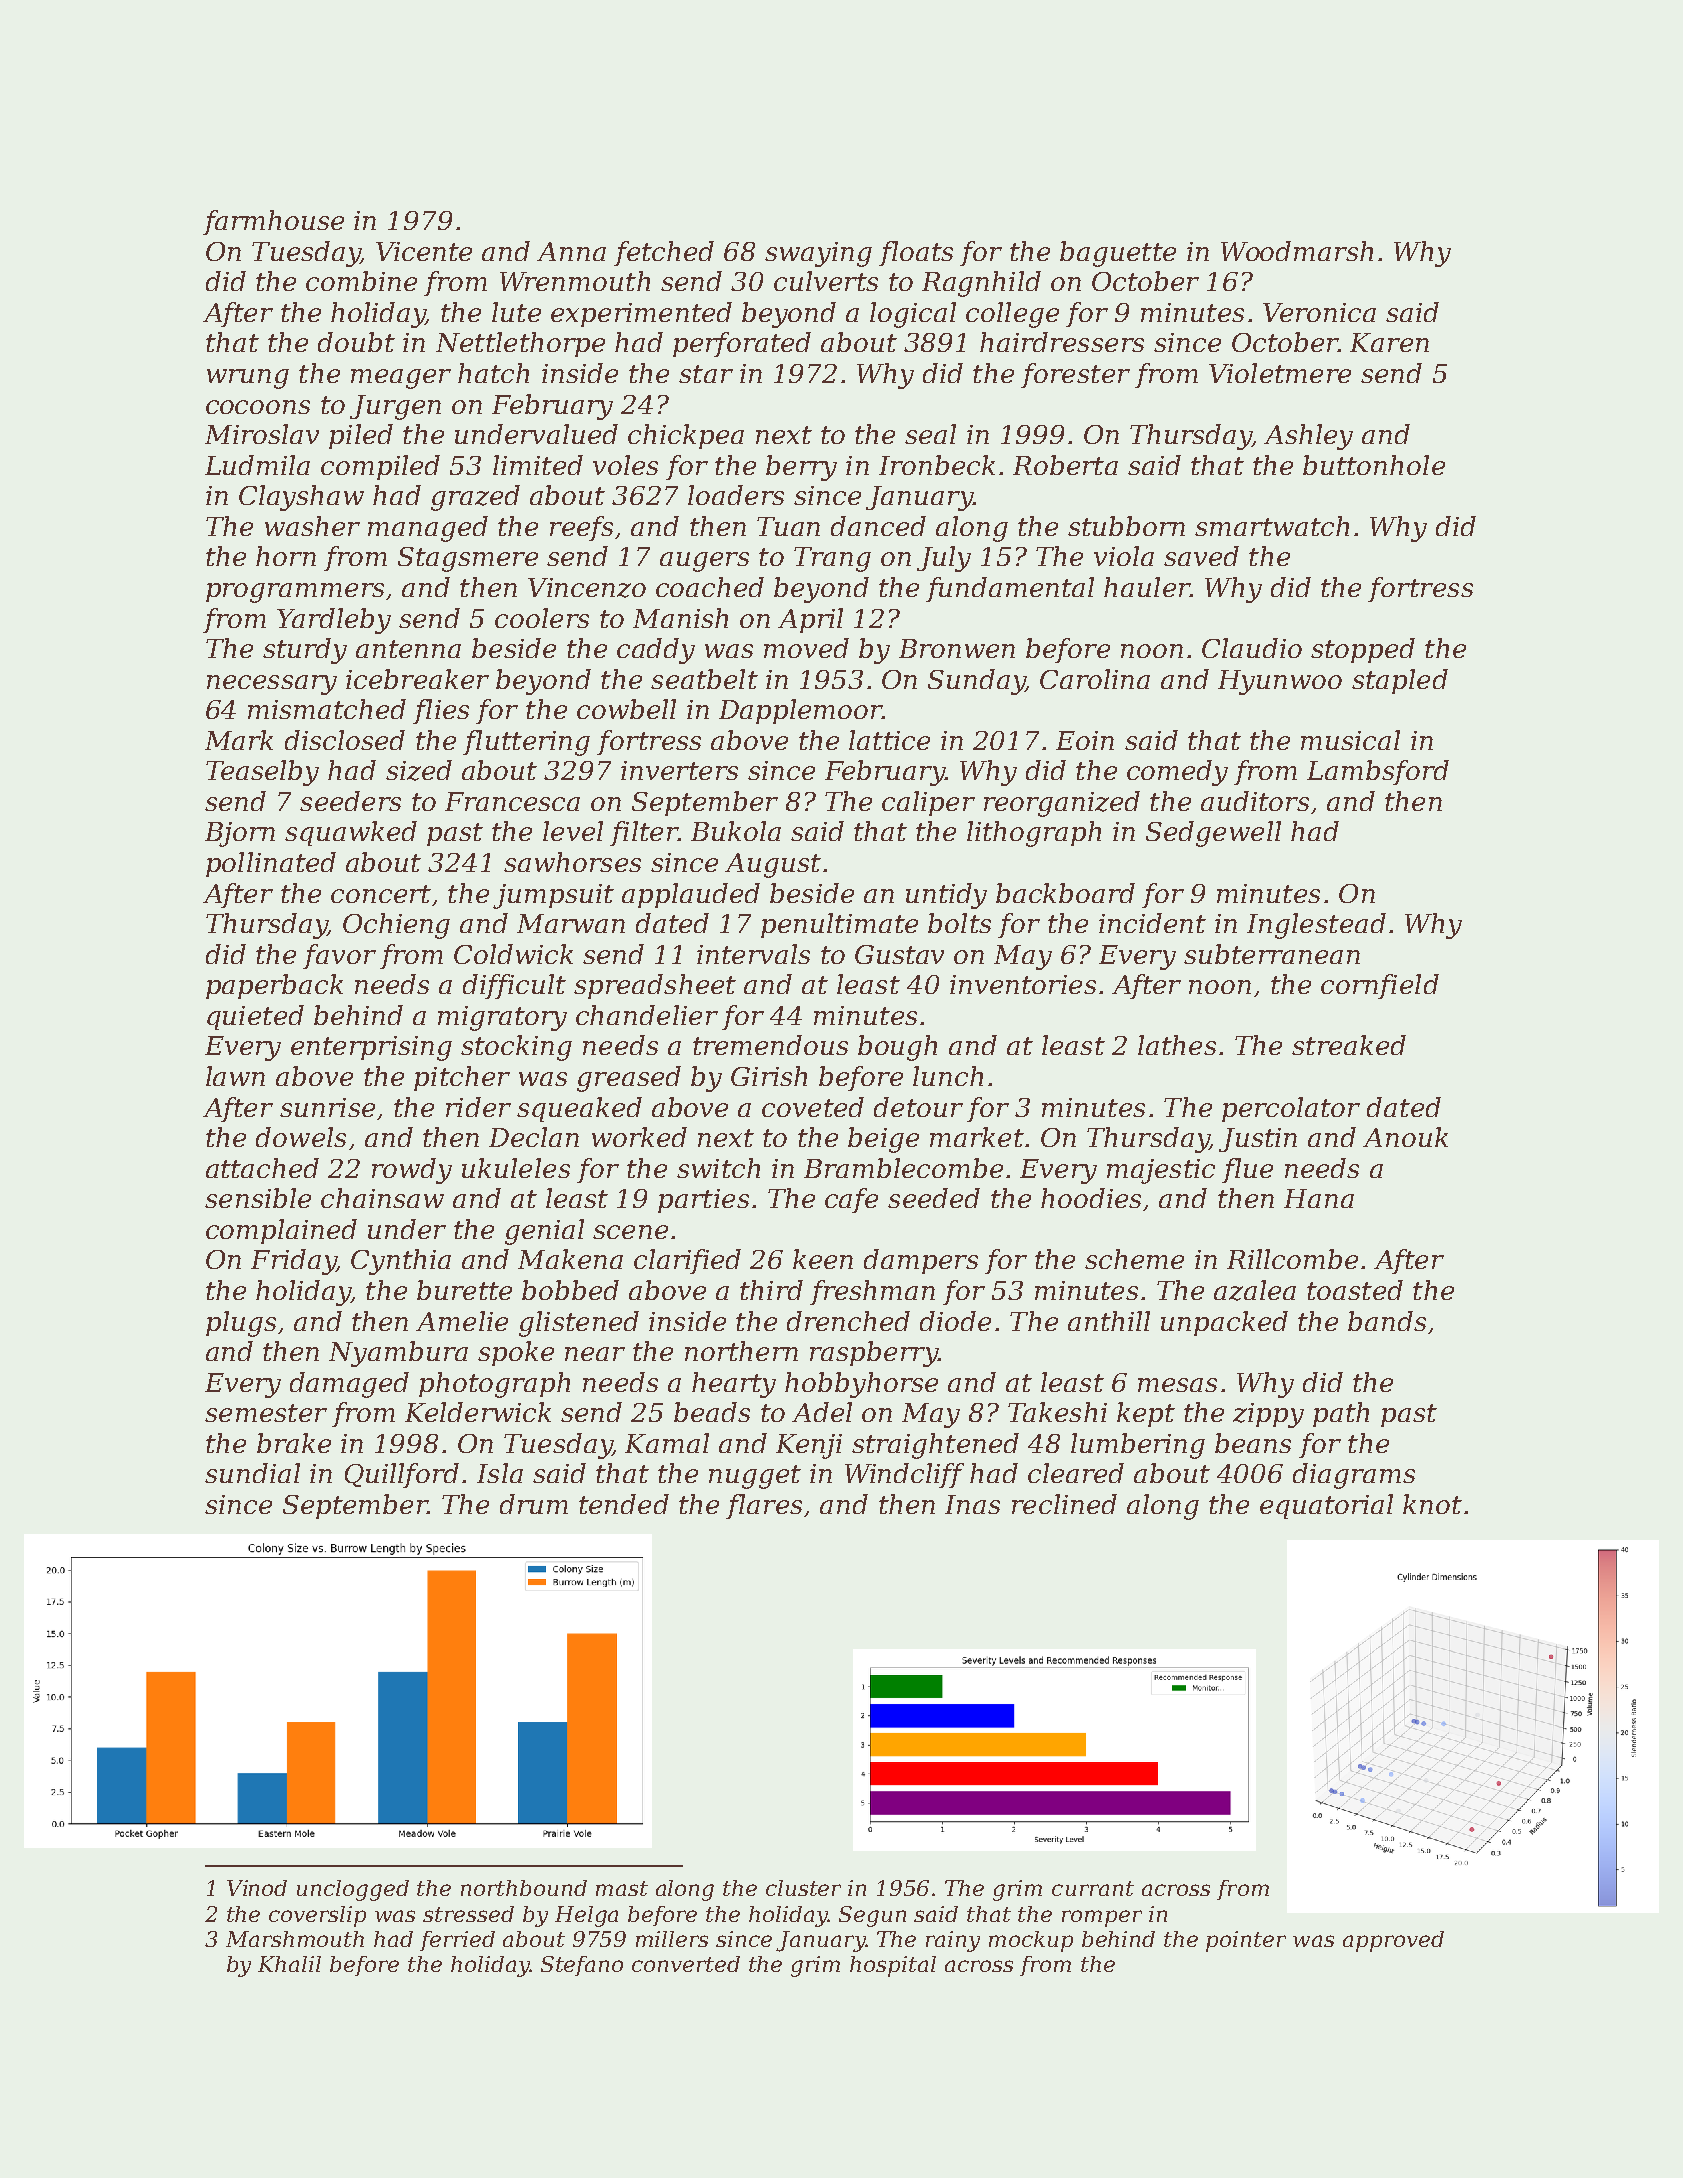  Describe the element at coordinates (1095, 679) in the screenshot. I see `Carolina` at that location.
